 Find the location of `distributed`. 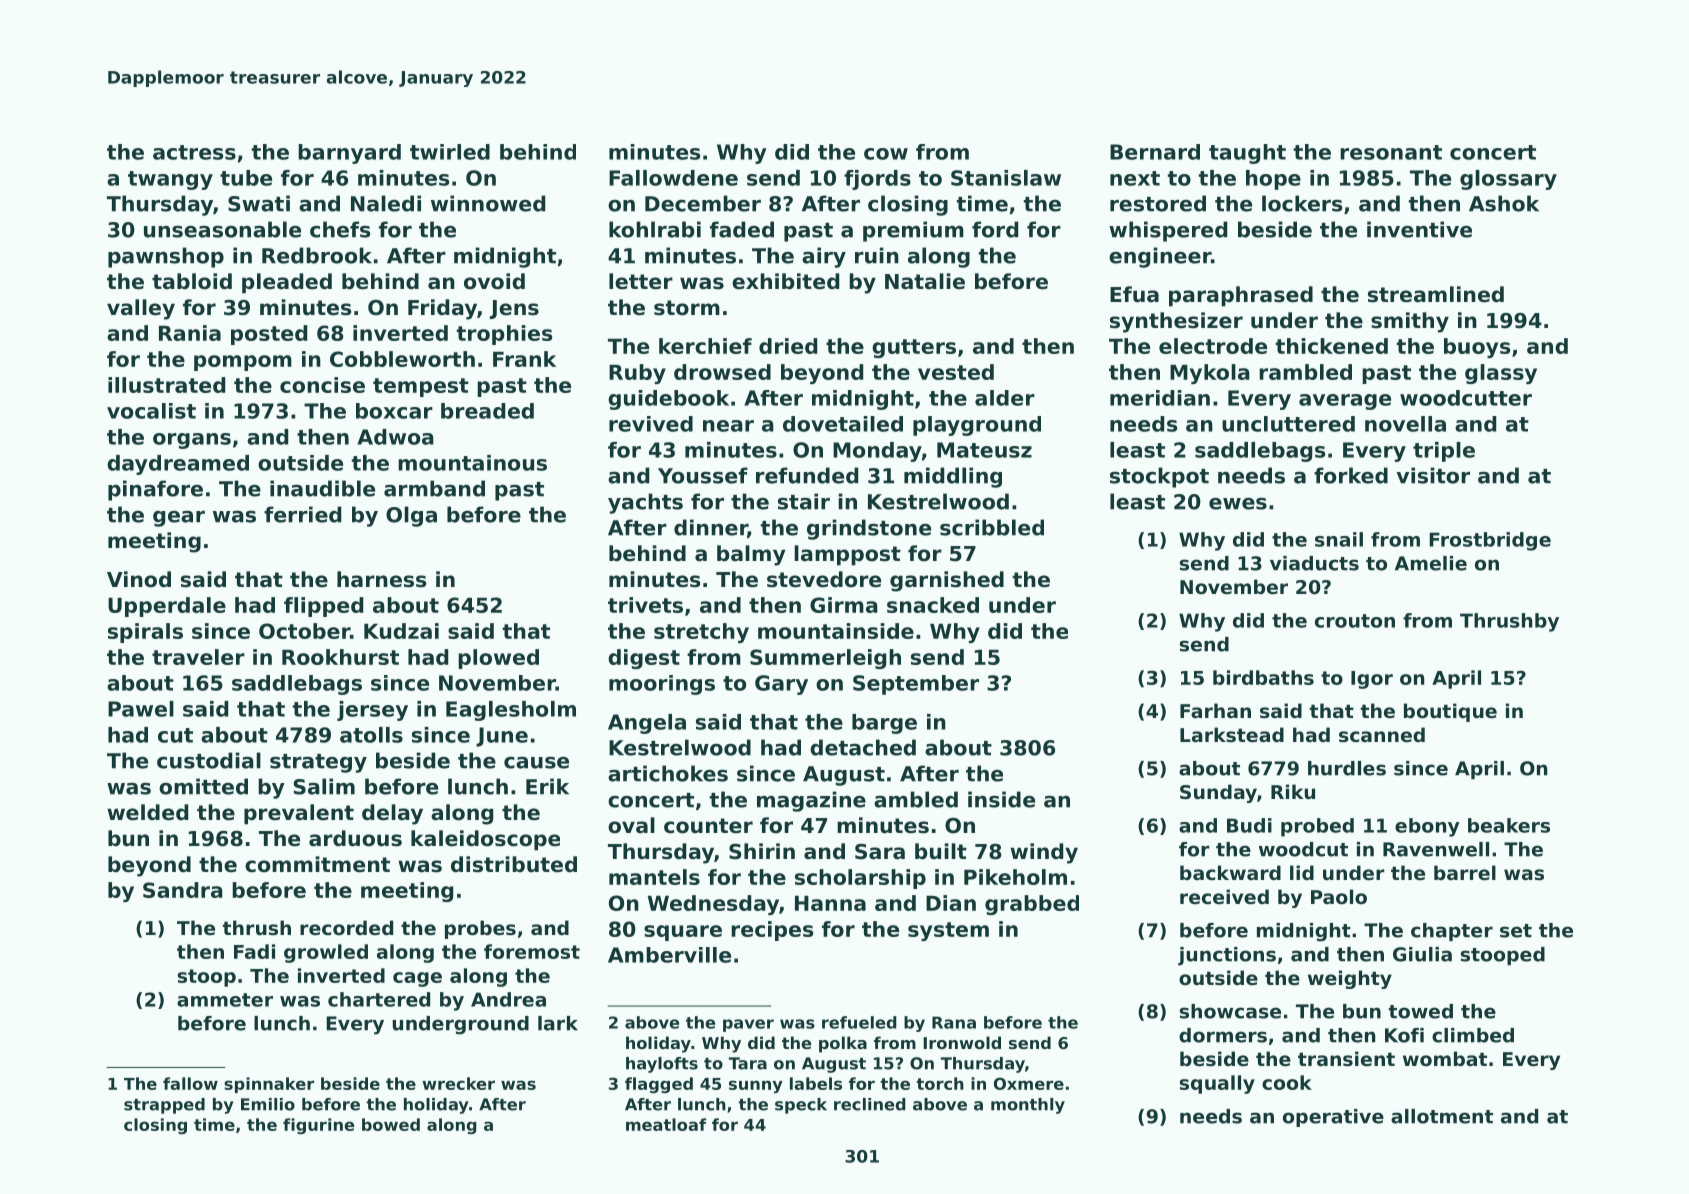

distributed is located at coordinates (514, 864).
